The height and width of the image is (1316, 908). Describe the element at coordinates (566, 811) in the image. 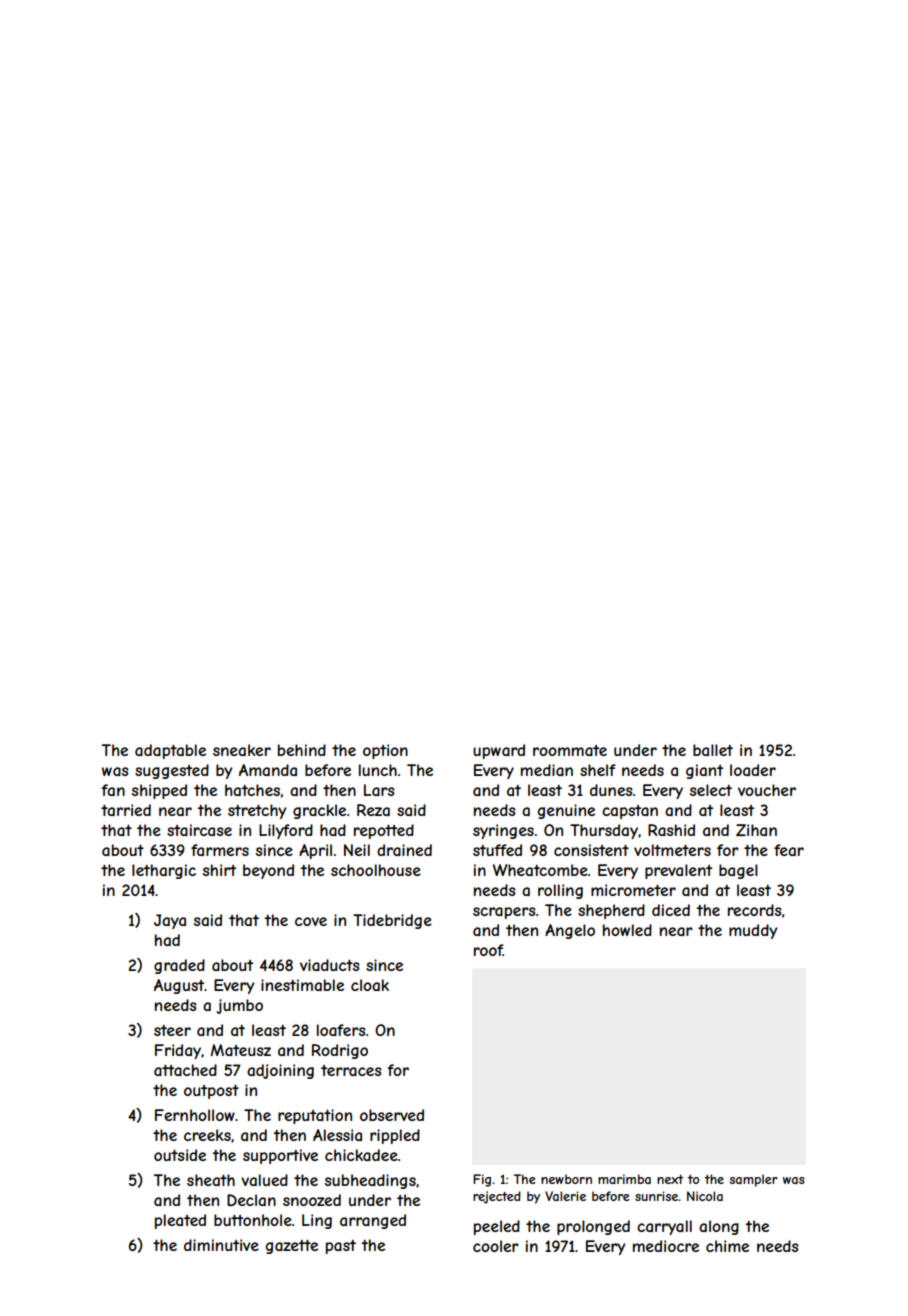

I see `genuine` at that location.
